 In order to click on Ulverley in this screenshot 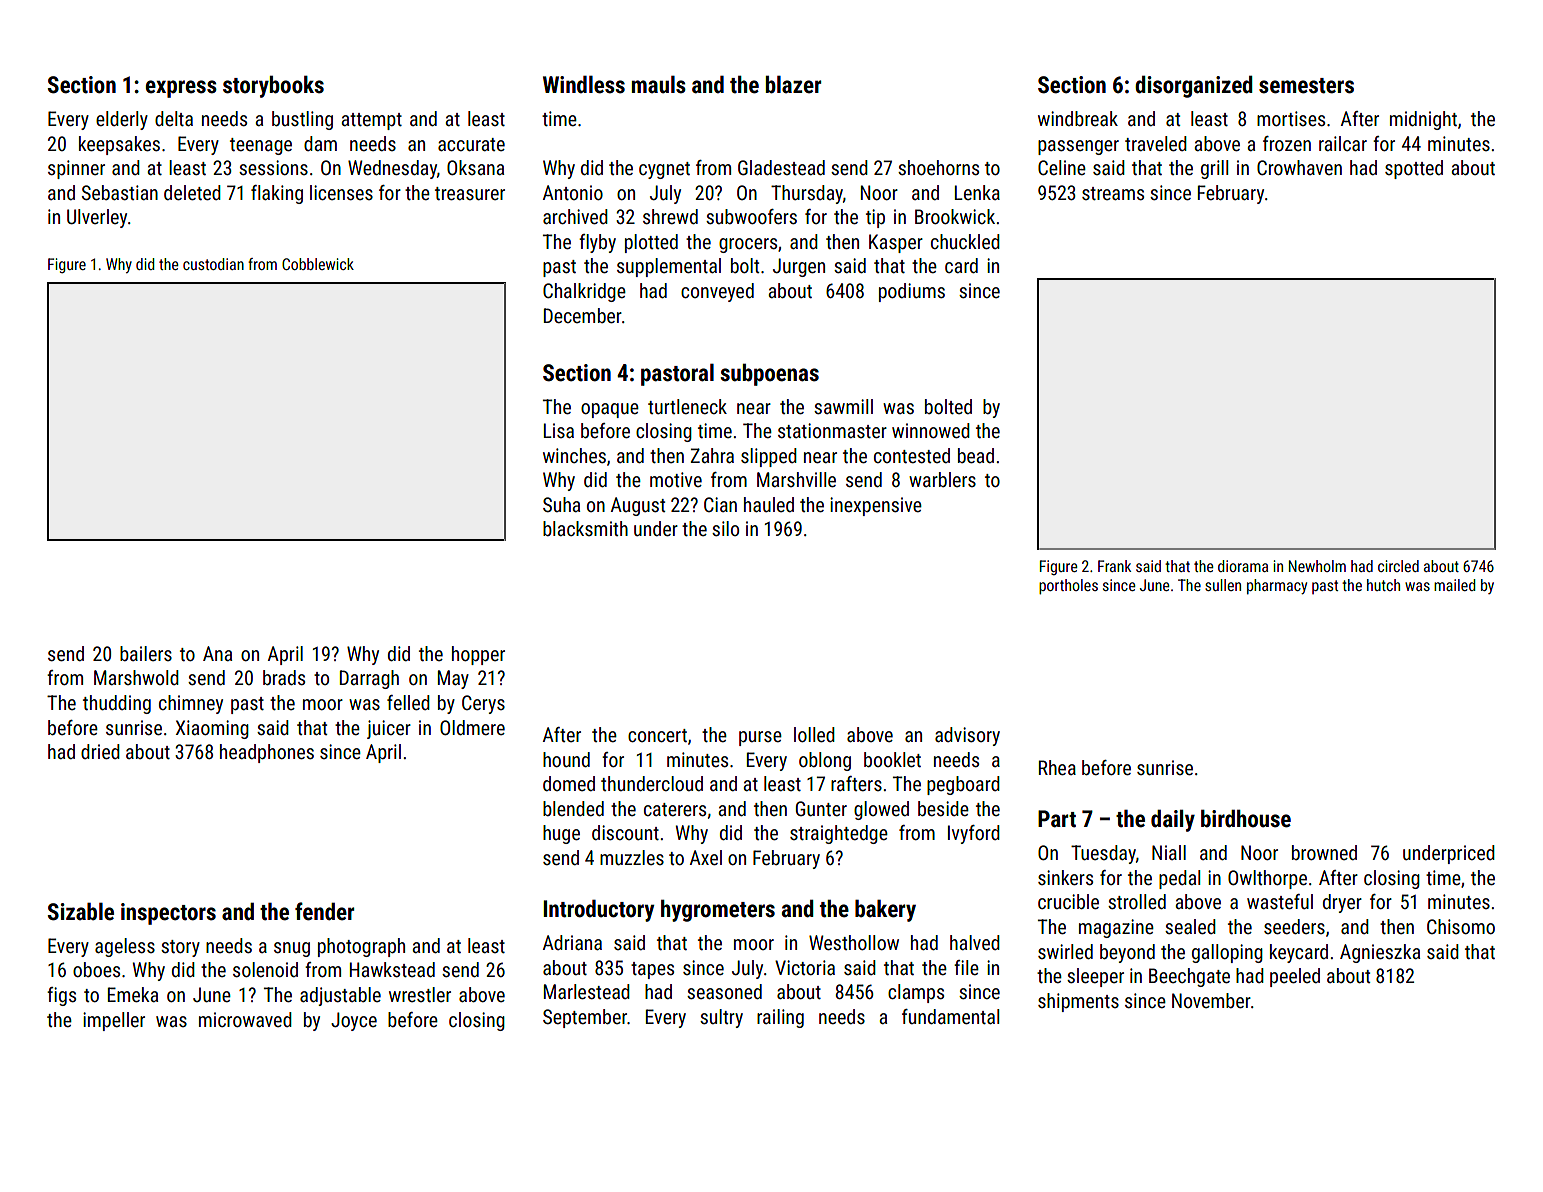, I will do `click(97, 218)`.
